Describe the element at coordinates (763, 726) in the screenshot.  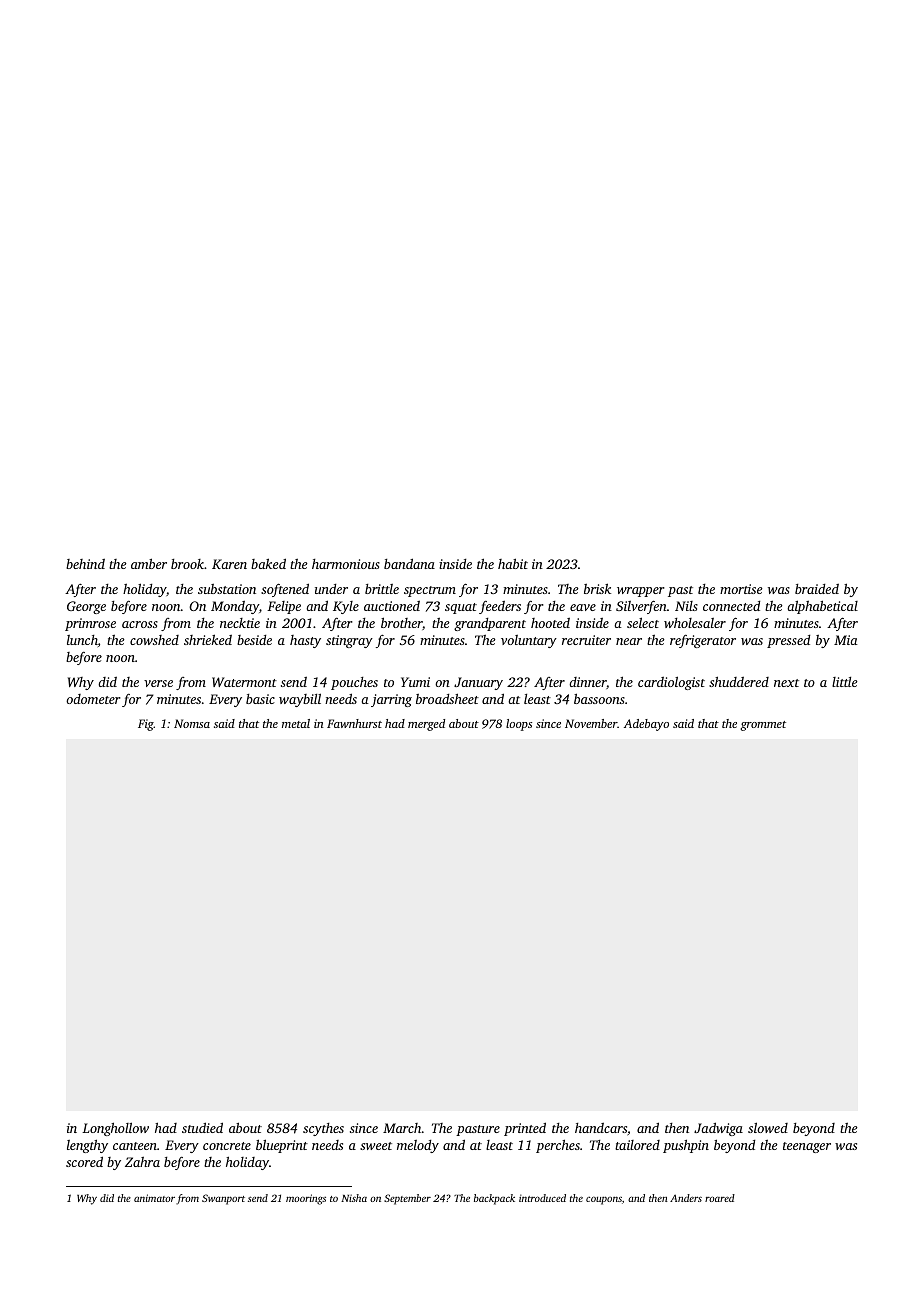
I see `grommet` at that location.
